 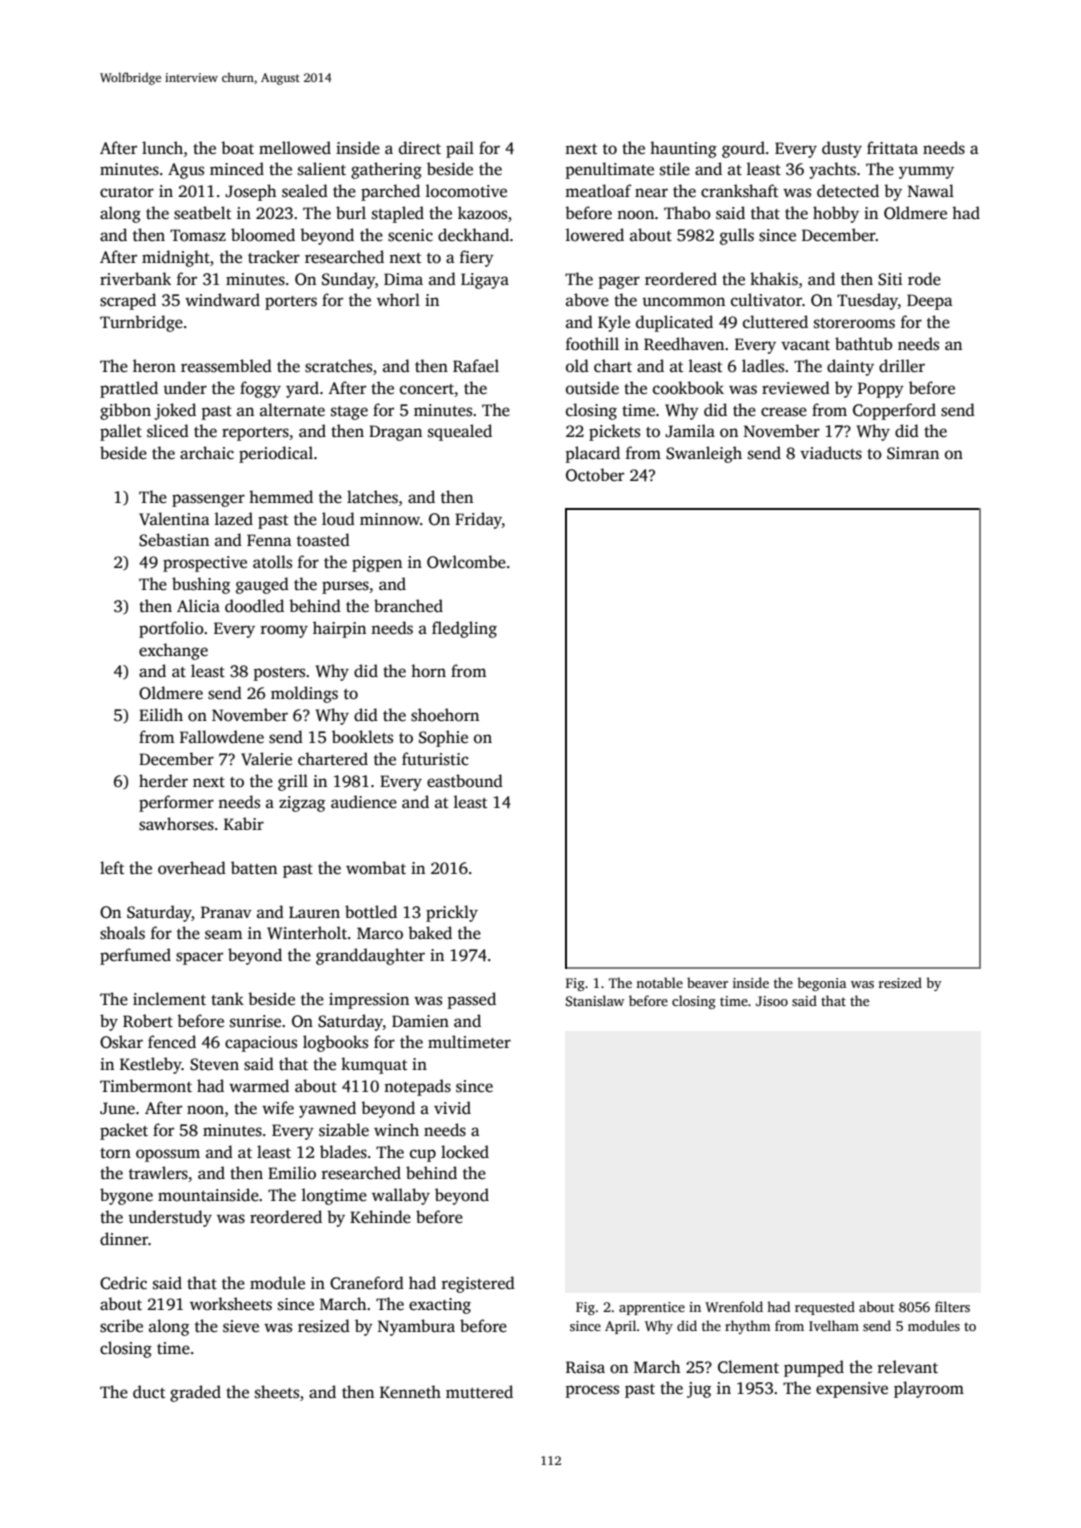 What do you see at coordinates (376, 868) in the document?
I see `wombat` at bounding box center [376, 868].
